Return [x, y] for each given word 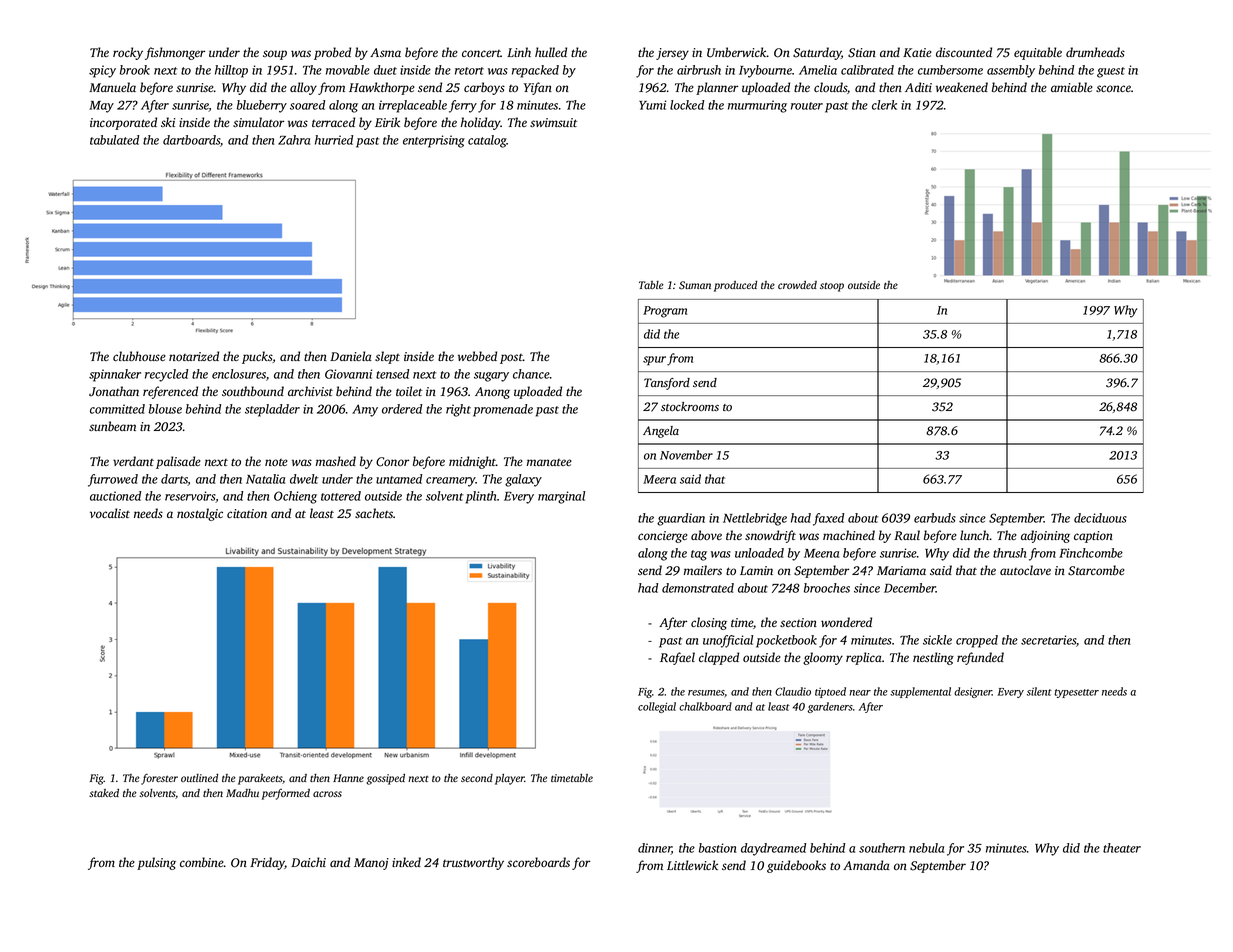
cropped [977, 641]
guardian [681, 519]
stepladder [272, 410]
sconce [1113, 88]
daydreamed [773, 849]
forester [159, 779]
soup [275, 55]
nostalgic [200, 514]
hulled [551, 52]
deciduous [1100, 518]
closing [709, 623]
